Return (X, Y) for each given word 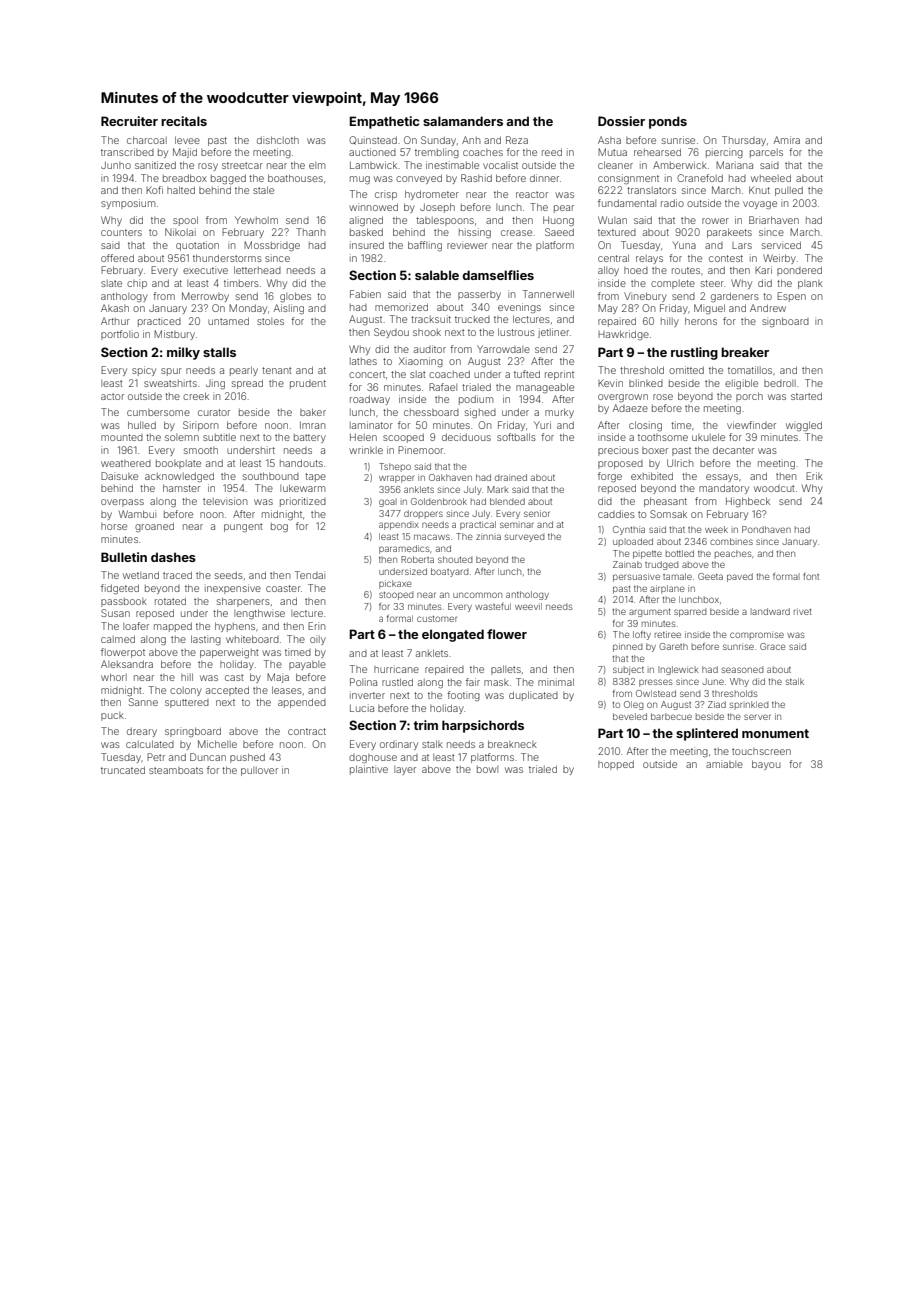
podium (476, 400)
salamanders (463, 121)
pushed (247, 758)
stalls (219, 352)
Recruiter (129, 121)
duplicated (533, 696)
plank (810, 284)
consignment (628, 179)
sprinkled (749, 705)
